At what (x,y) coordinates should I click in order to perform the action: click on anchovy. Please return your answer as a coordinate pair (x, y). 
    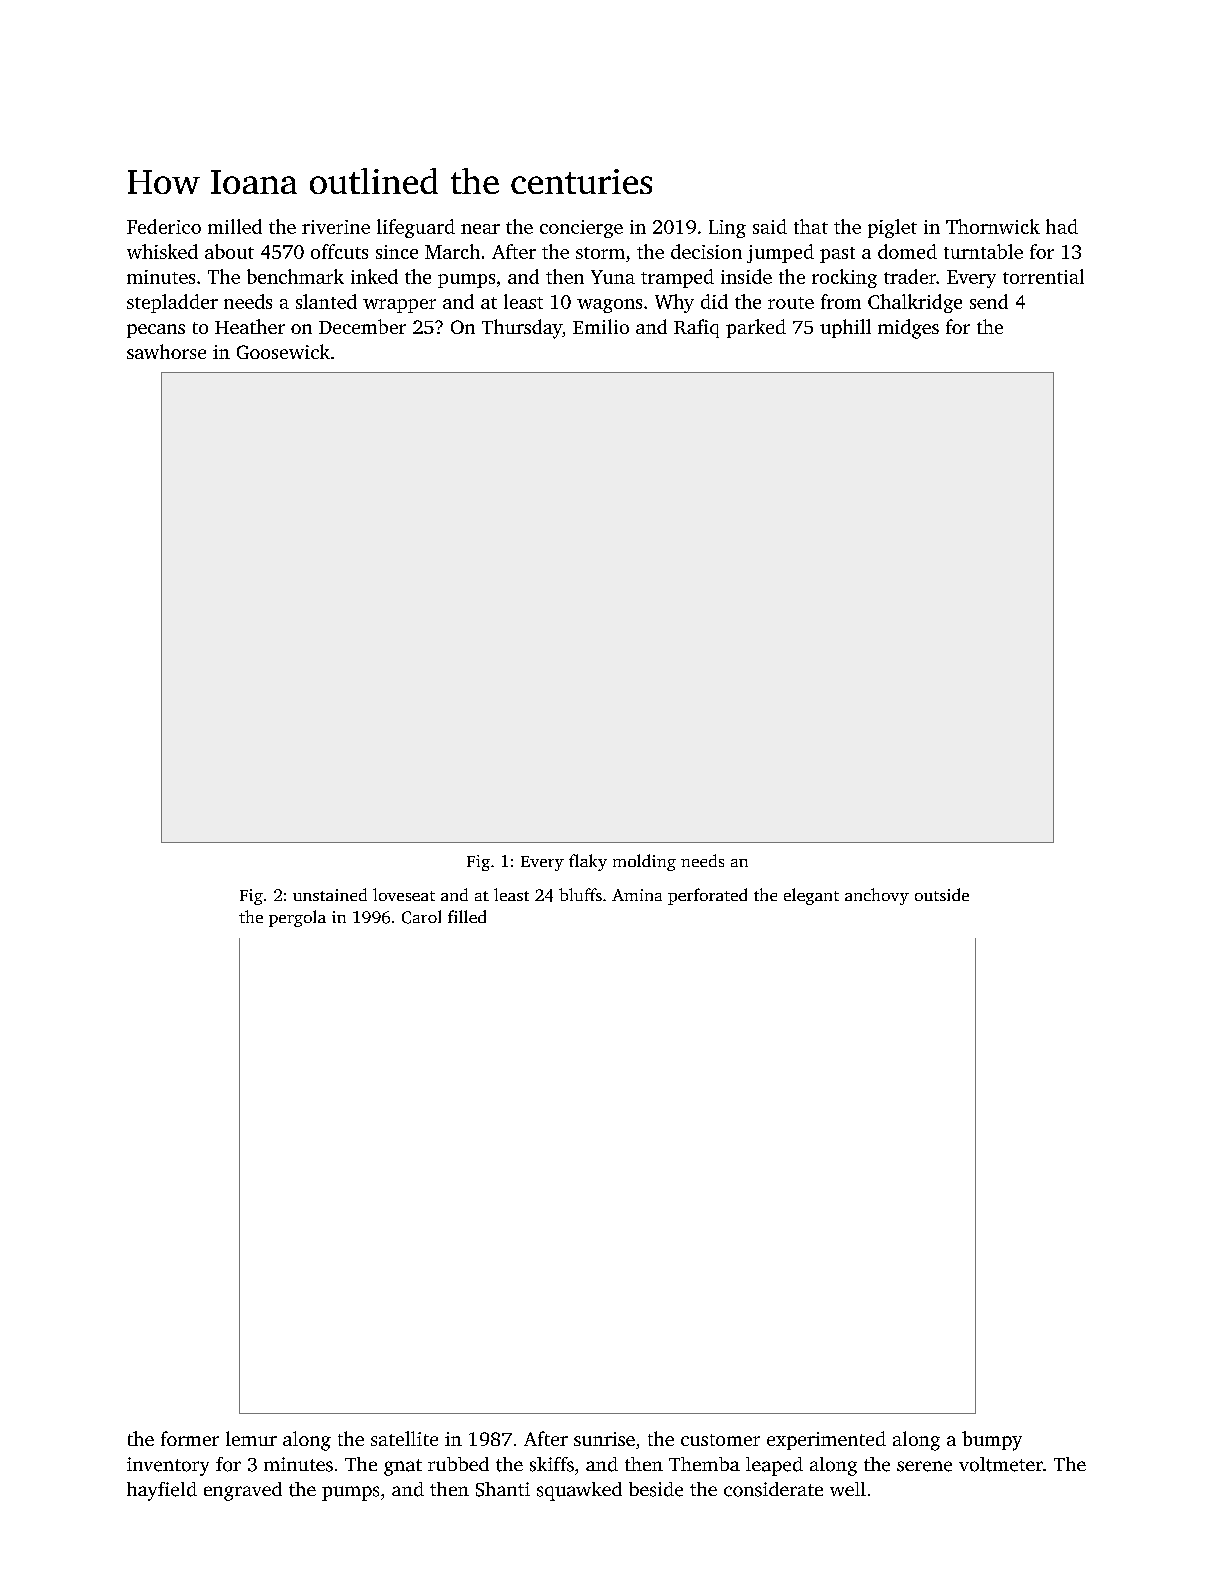
    Looking at the image, I should click on (877, 896).
